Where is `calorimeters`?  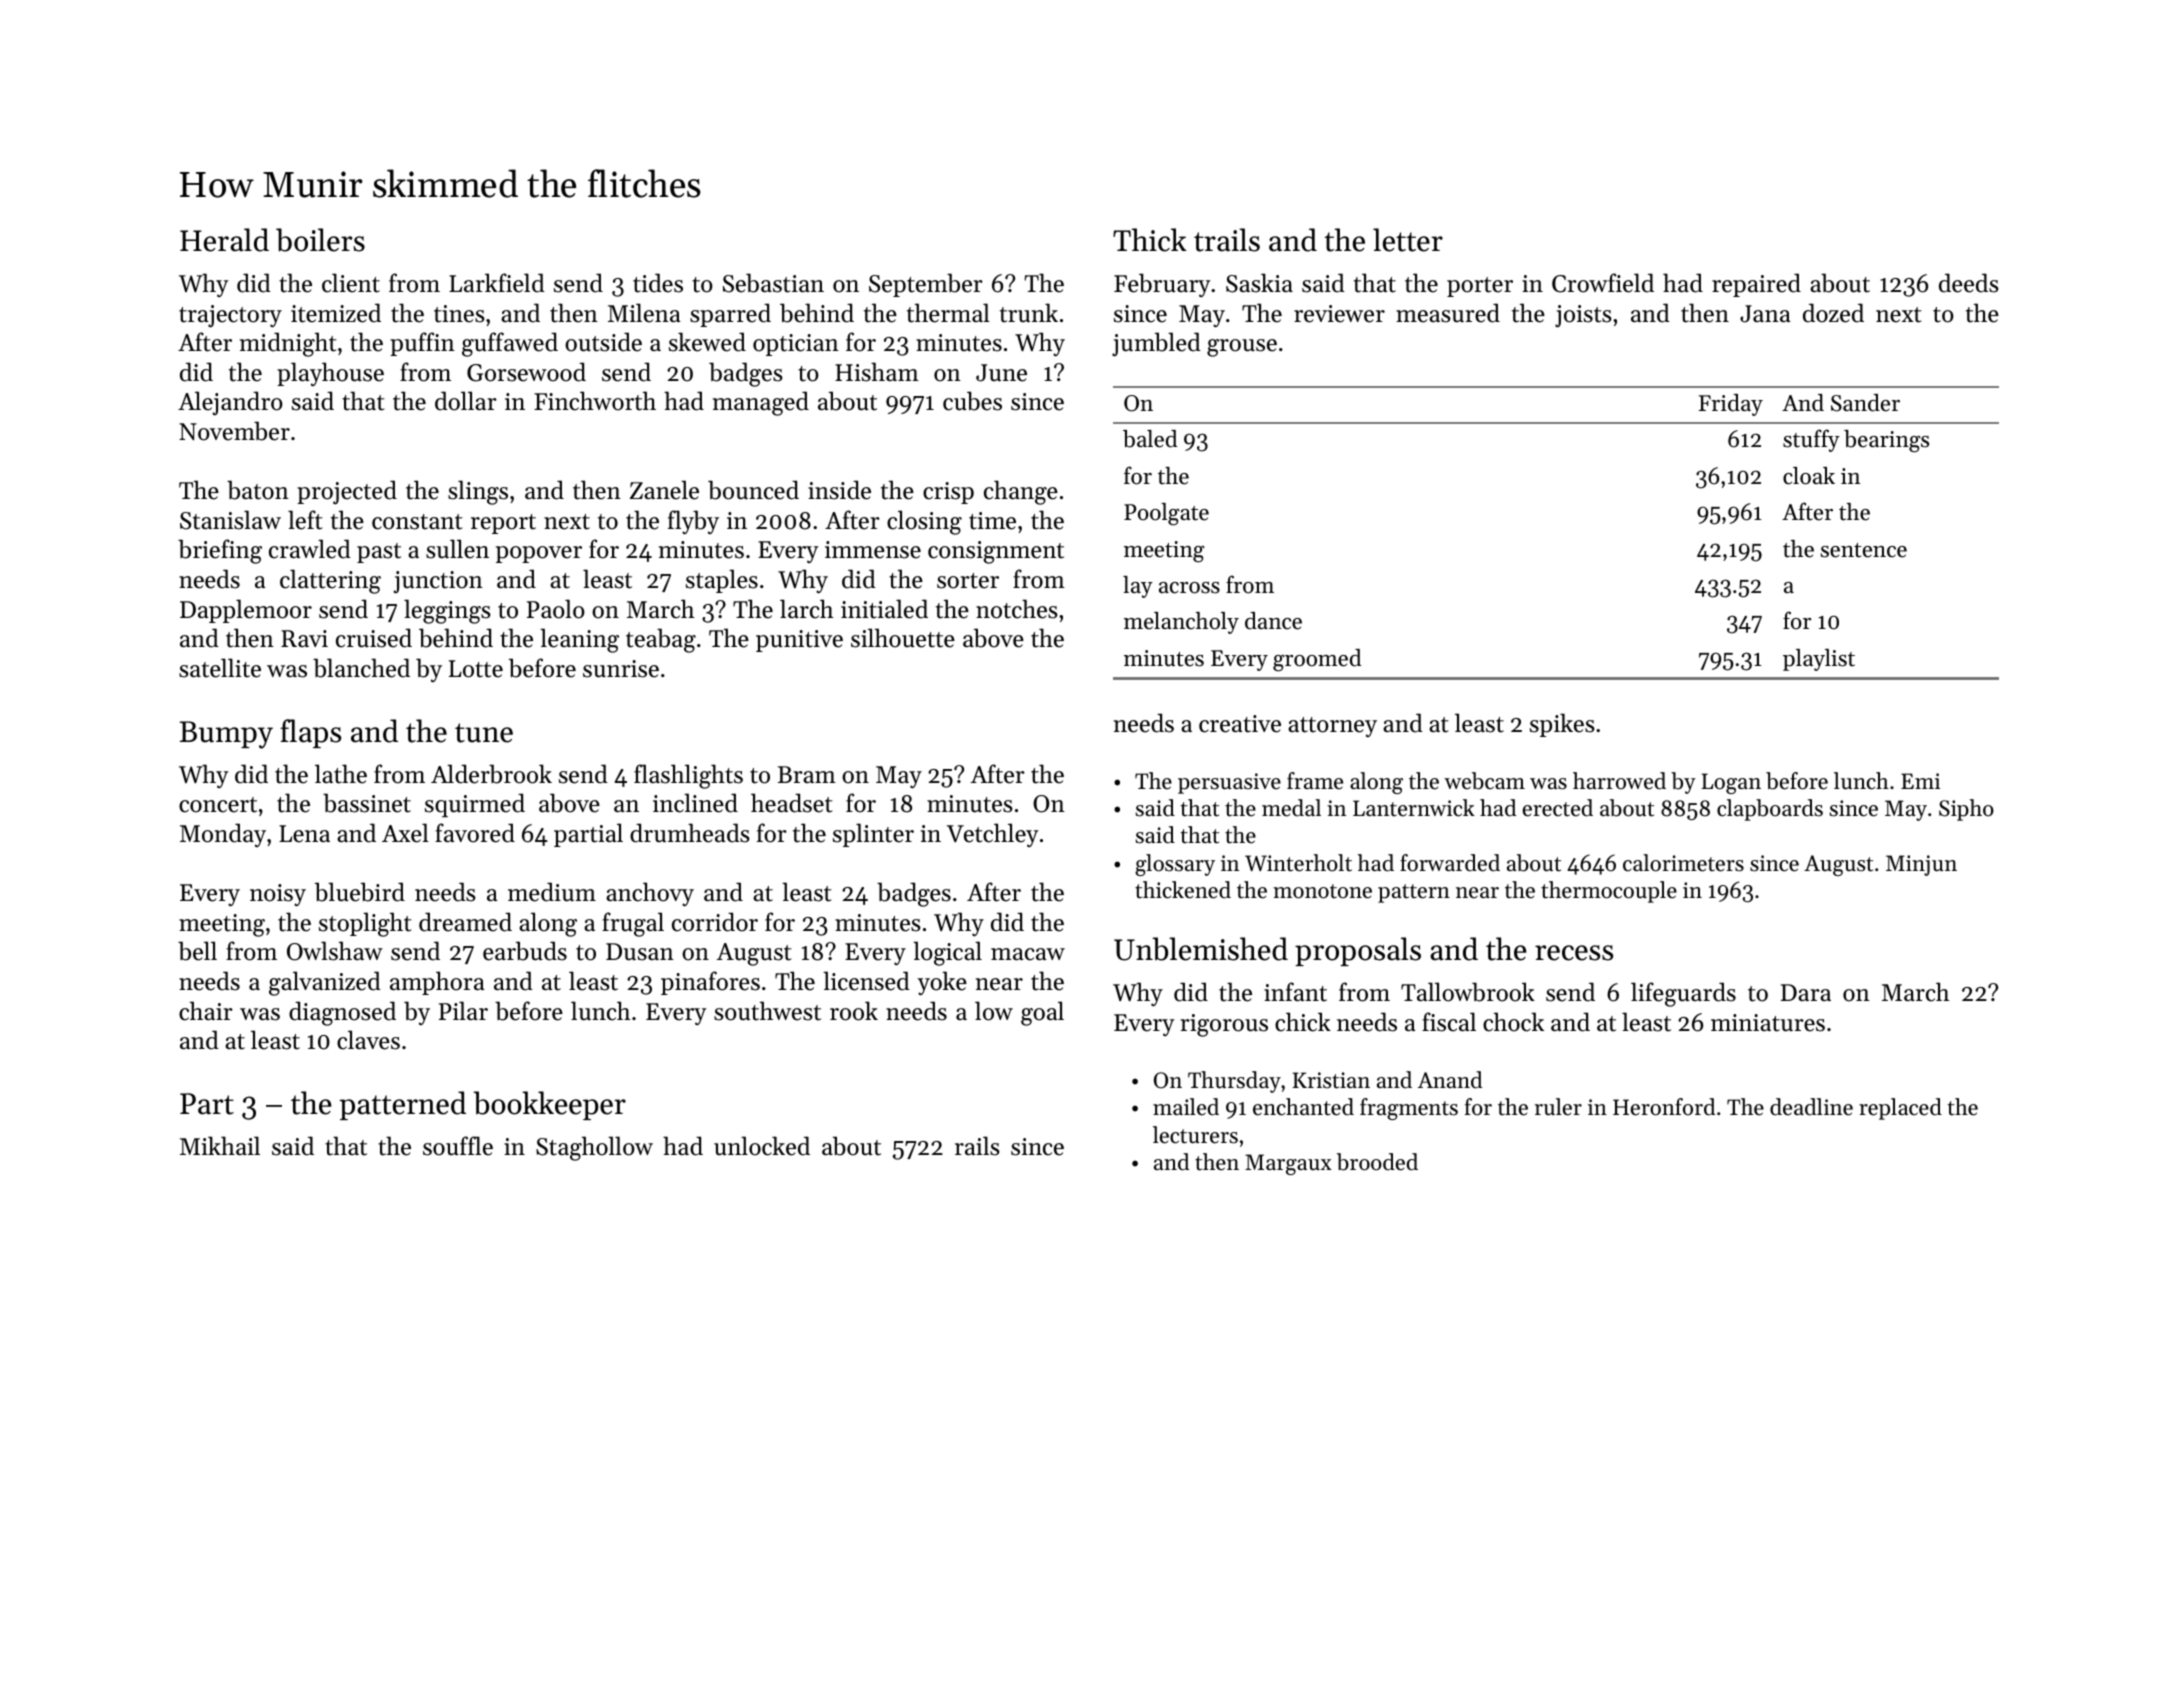
calorimeters is located at coordinates (1683, 863).
